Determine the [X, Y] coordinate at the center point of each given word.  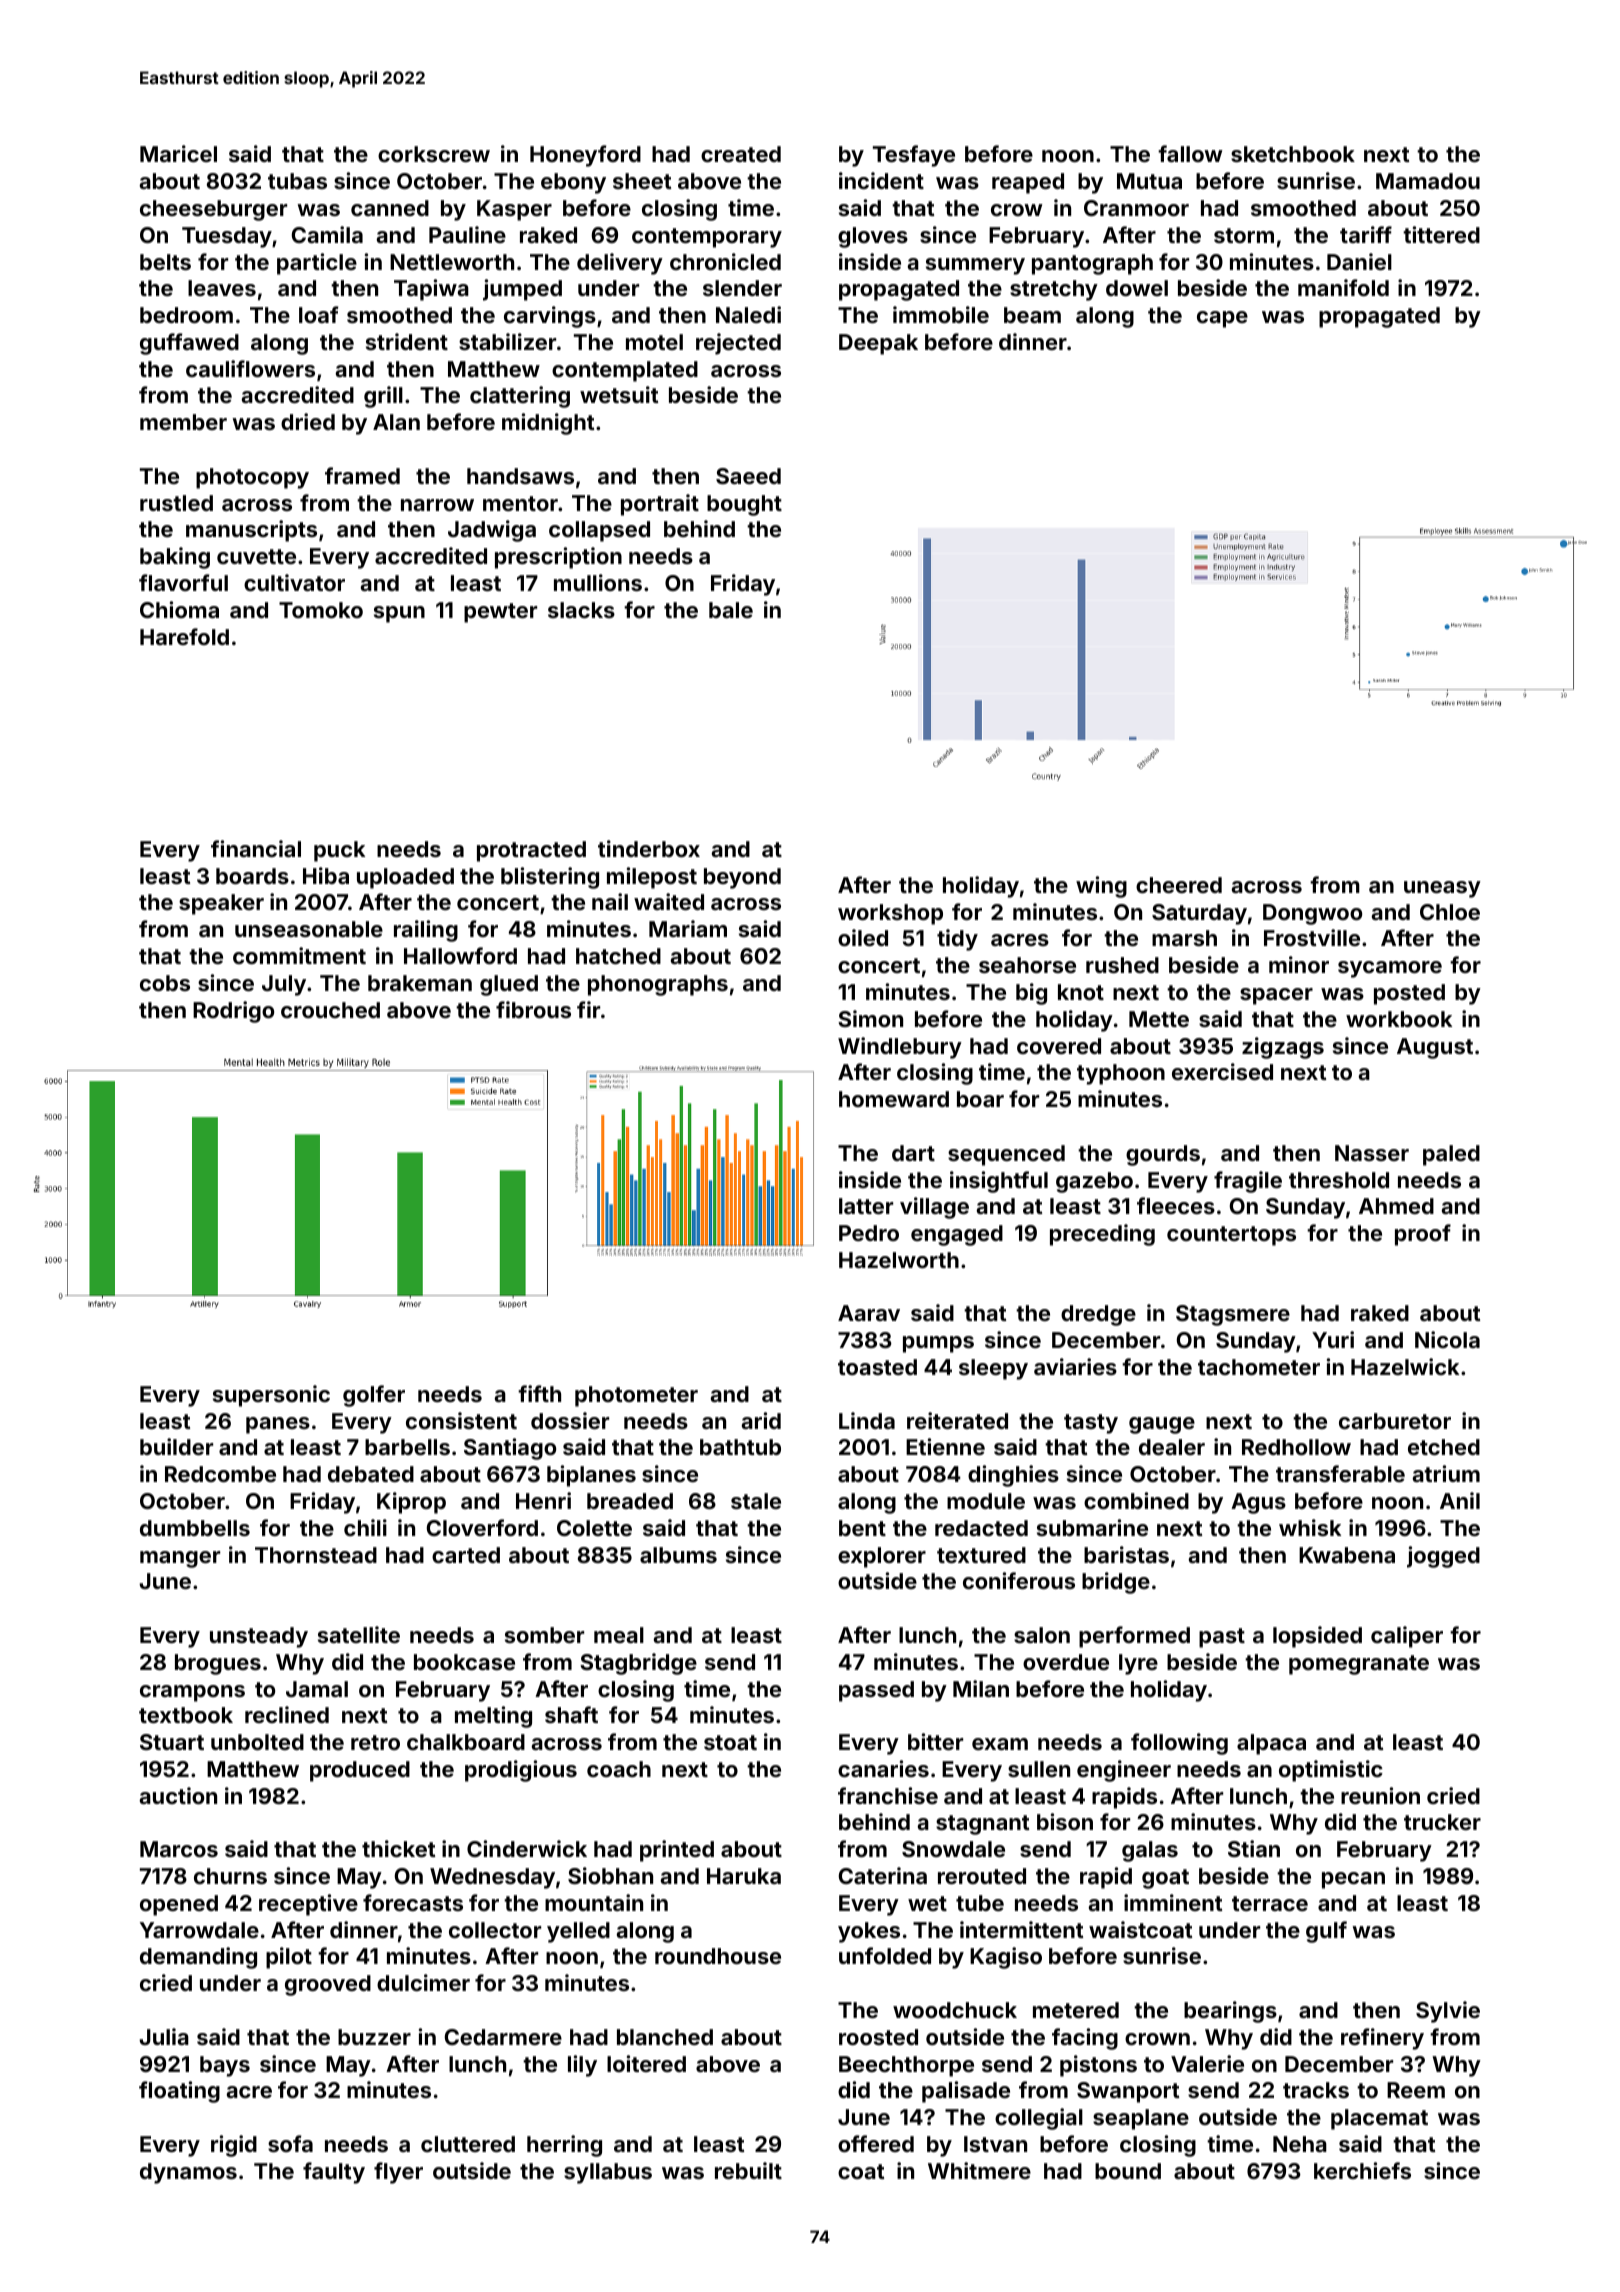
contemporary [707, 238]
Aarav [869, 1313]
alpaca [1271, 1744]
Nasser [1372, 1153]
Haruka [744, 1876]
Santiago [510, 1449]
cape [1222, 319]
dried [308, 421]
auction [178, 1795]
